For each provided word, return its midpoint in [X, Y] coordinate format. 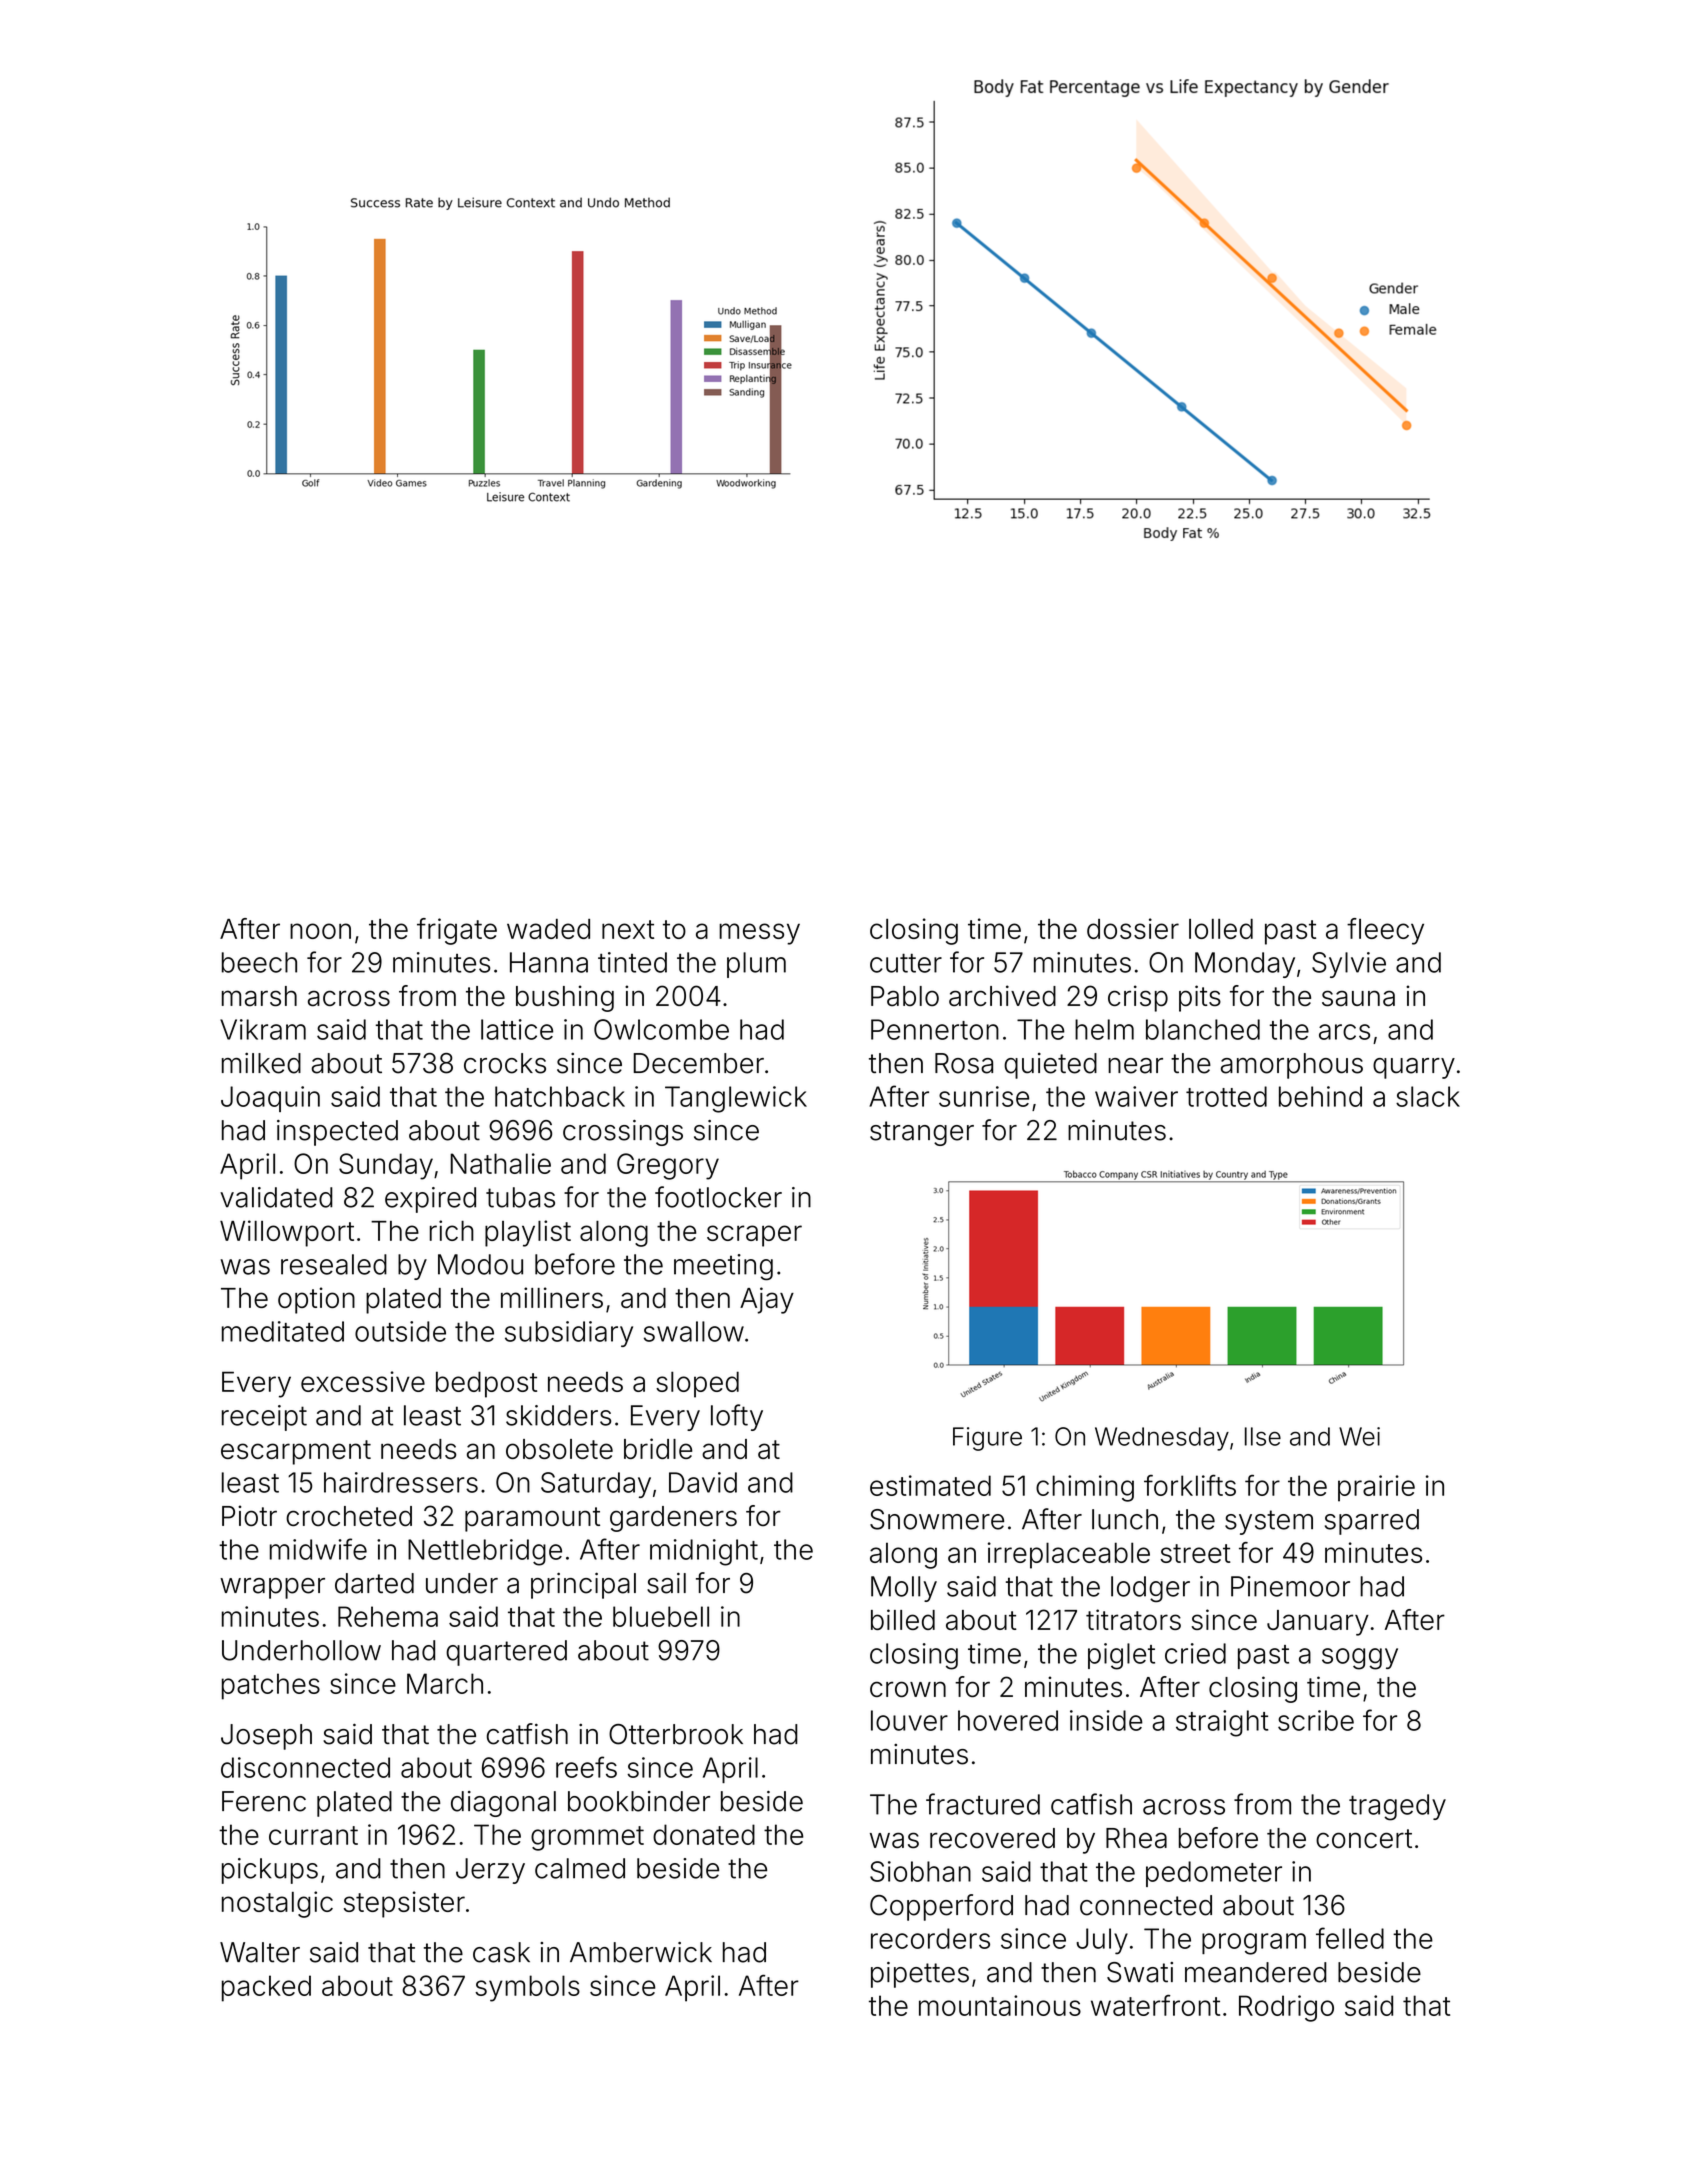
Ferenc [264, 1801]
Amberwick [641, 1952]
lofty [737, 1417]
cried [1195, 1653]
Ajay [767, 1300]
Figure [987, 1439]
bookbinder [639, 1801]
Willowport [287, 1233]
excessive [363, 1381]
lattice [517, 1029]
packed [266, 1988]
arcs [1344, 1032]
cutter [906, 963]
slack [1428, 1096]
